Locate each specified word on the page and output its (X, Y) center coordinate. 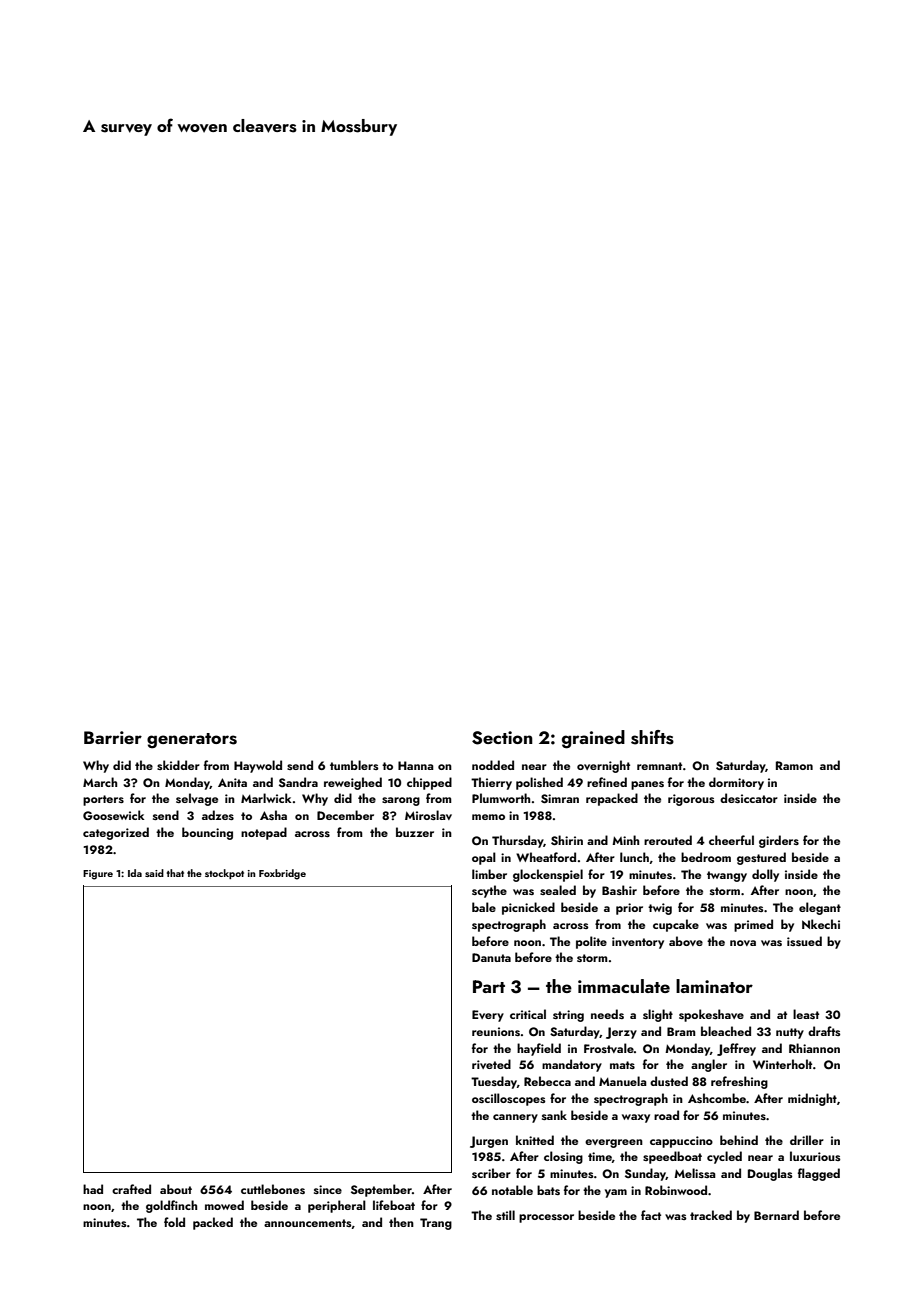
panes (647, 785)
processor (546, 1218)
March (100, 782)
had (93, 1189)
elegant (820, 908)
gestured (761, 858)
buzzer (415, 832)
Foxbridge (282, 874)
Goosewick (114, 815)
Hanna (416, 765)
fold (174, 1222)
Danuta (491, 957)
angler (709, 1065)
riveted (491, 1064)
